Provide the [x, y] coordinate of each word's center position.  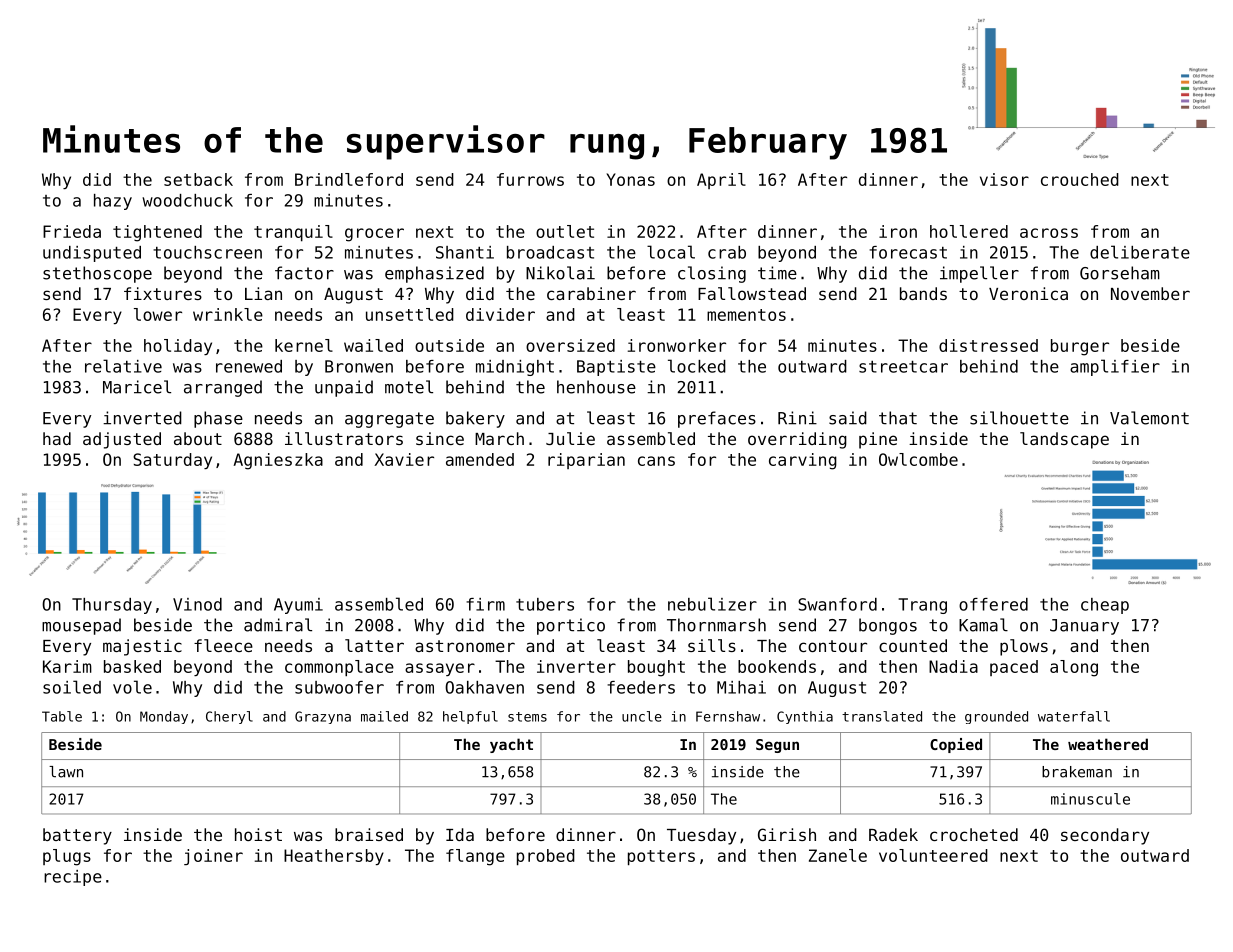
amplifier [1115, 367]
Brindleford [349, 179]
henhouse [596, 387]
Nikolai [560, 273]
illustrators [344, 438]
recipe [73, 878]
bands [923, 293]
